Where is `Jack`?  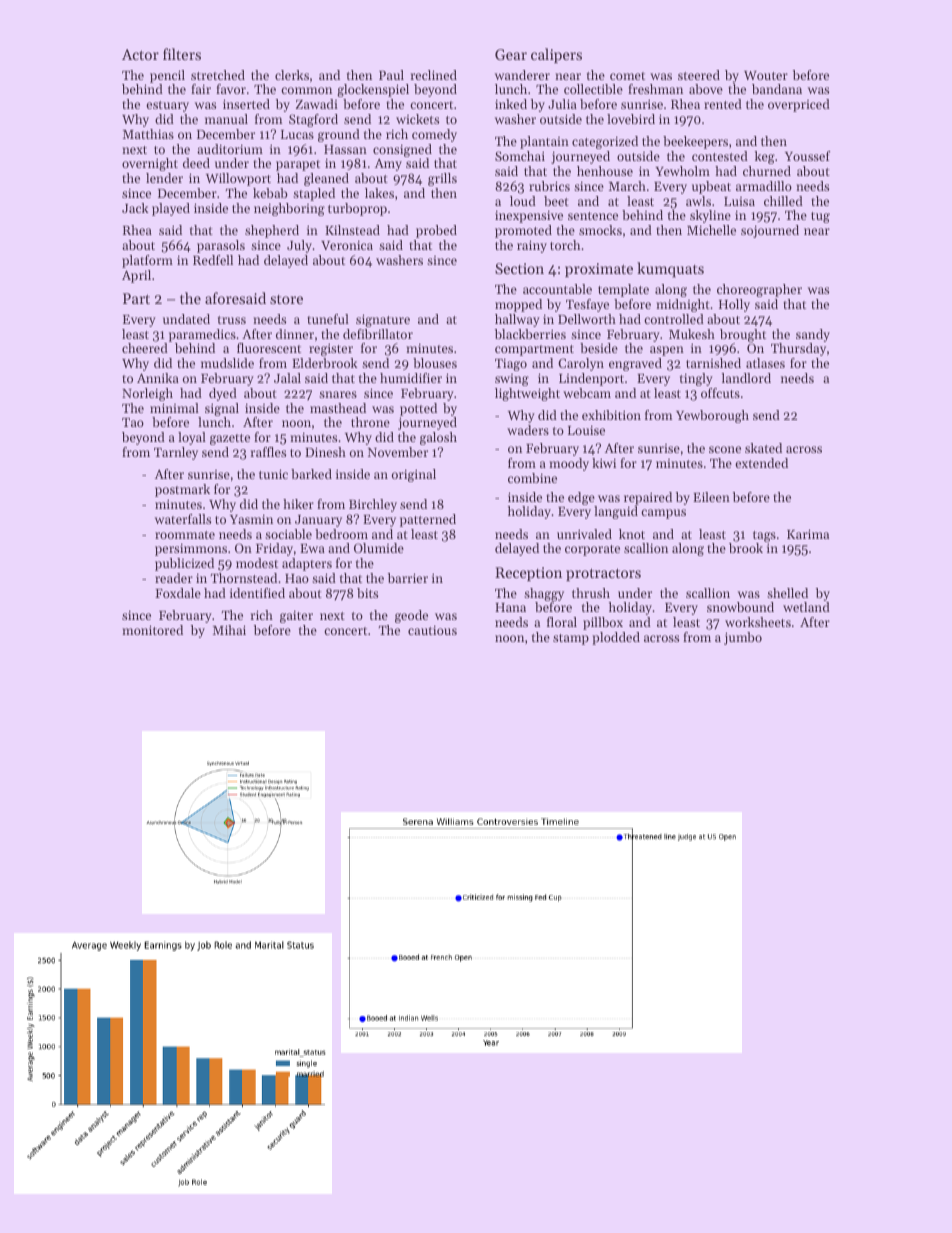
Jack is located at coordinates (135, 208).
